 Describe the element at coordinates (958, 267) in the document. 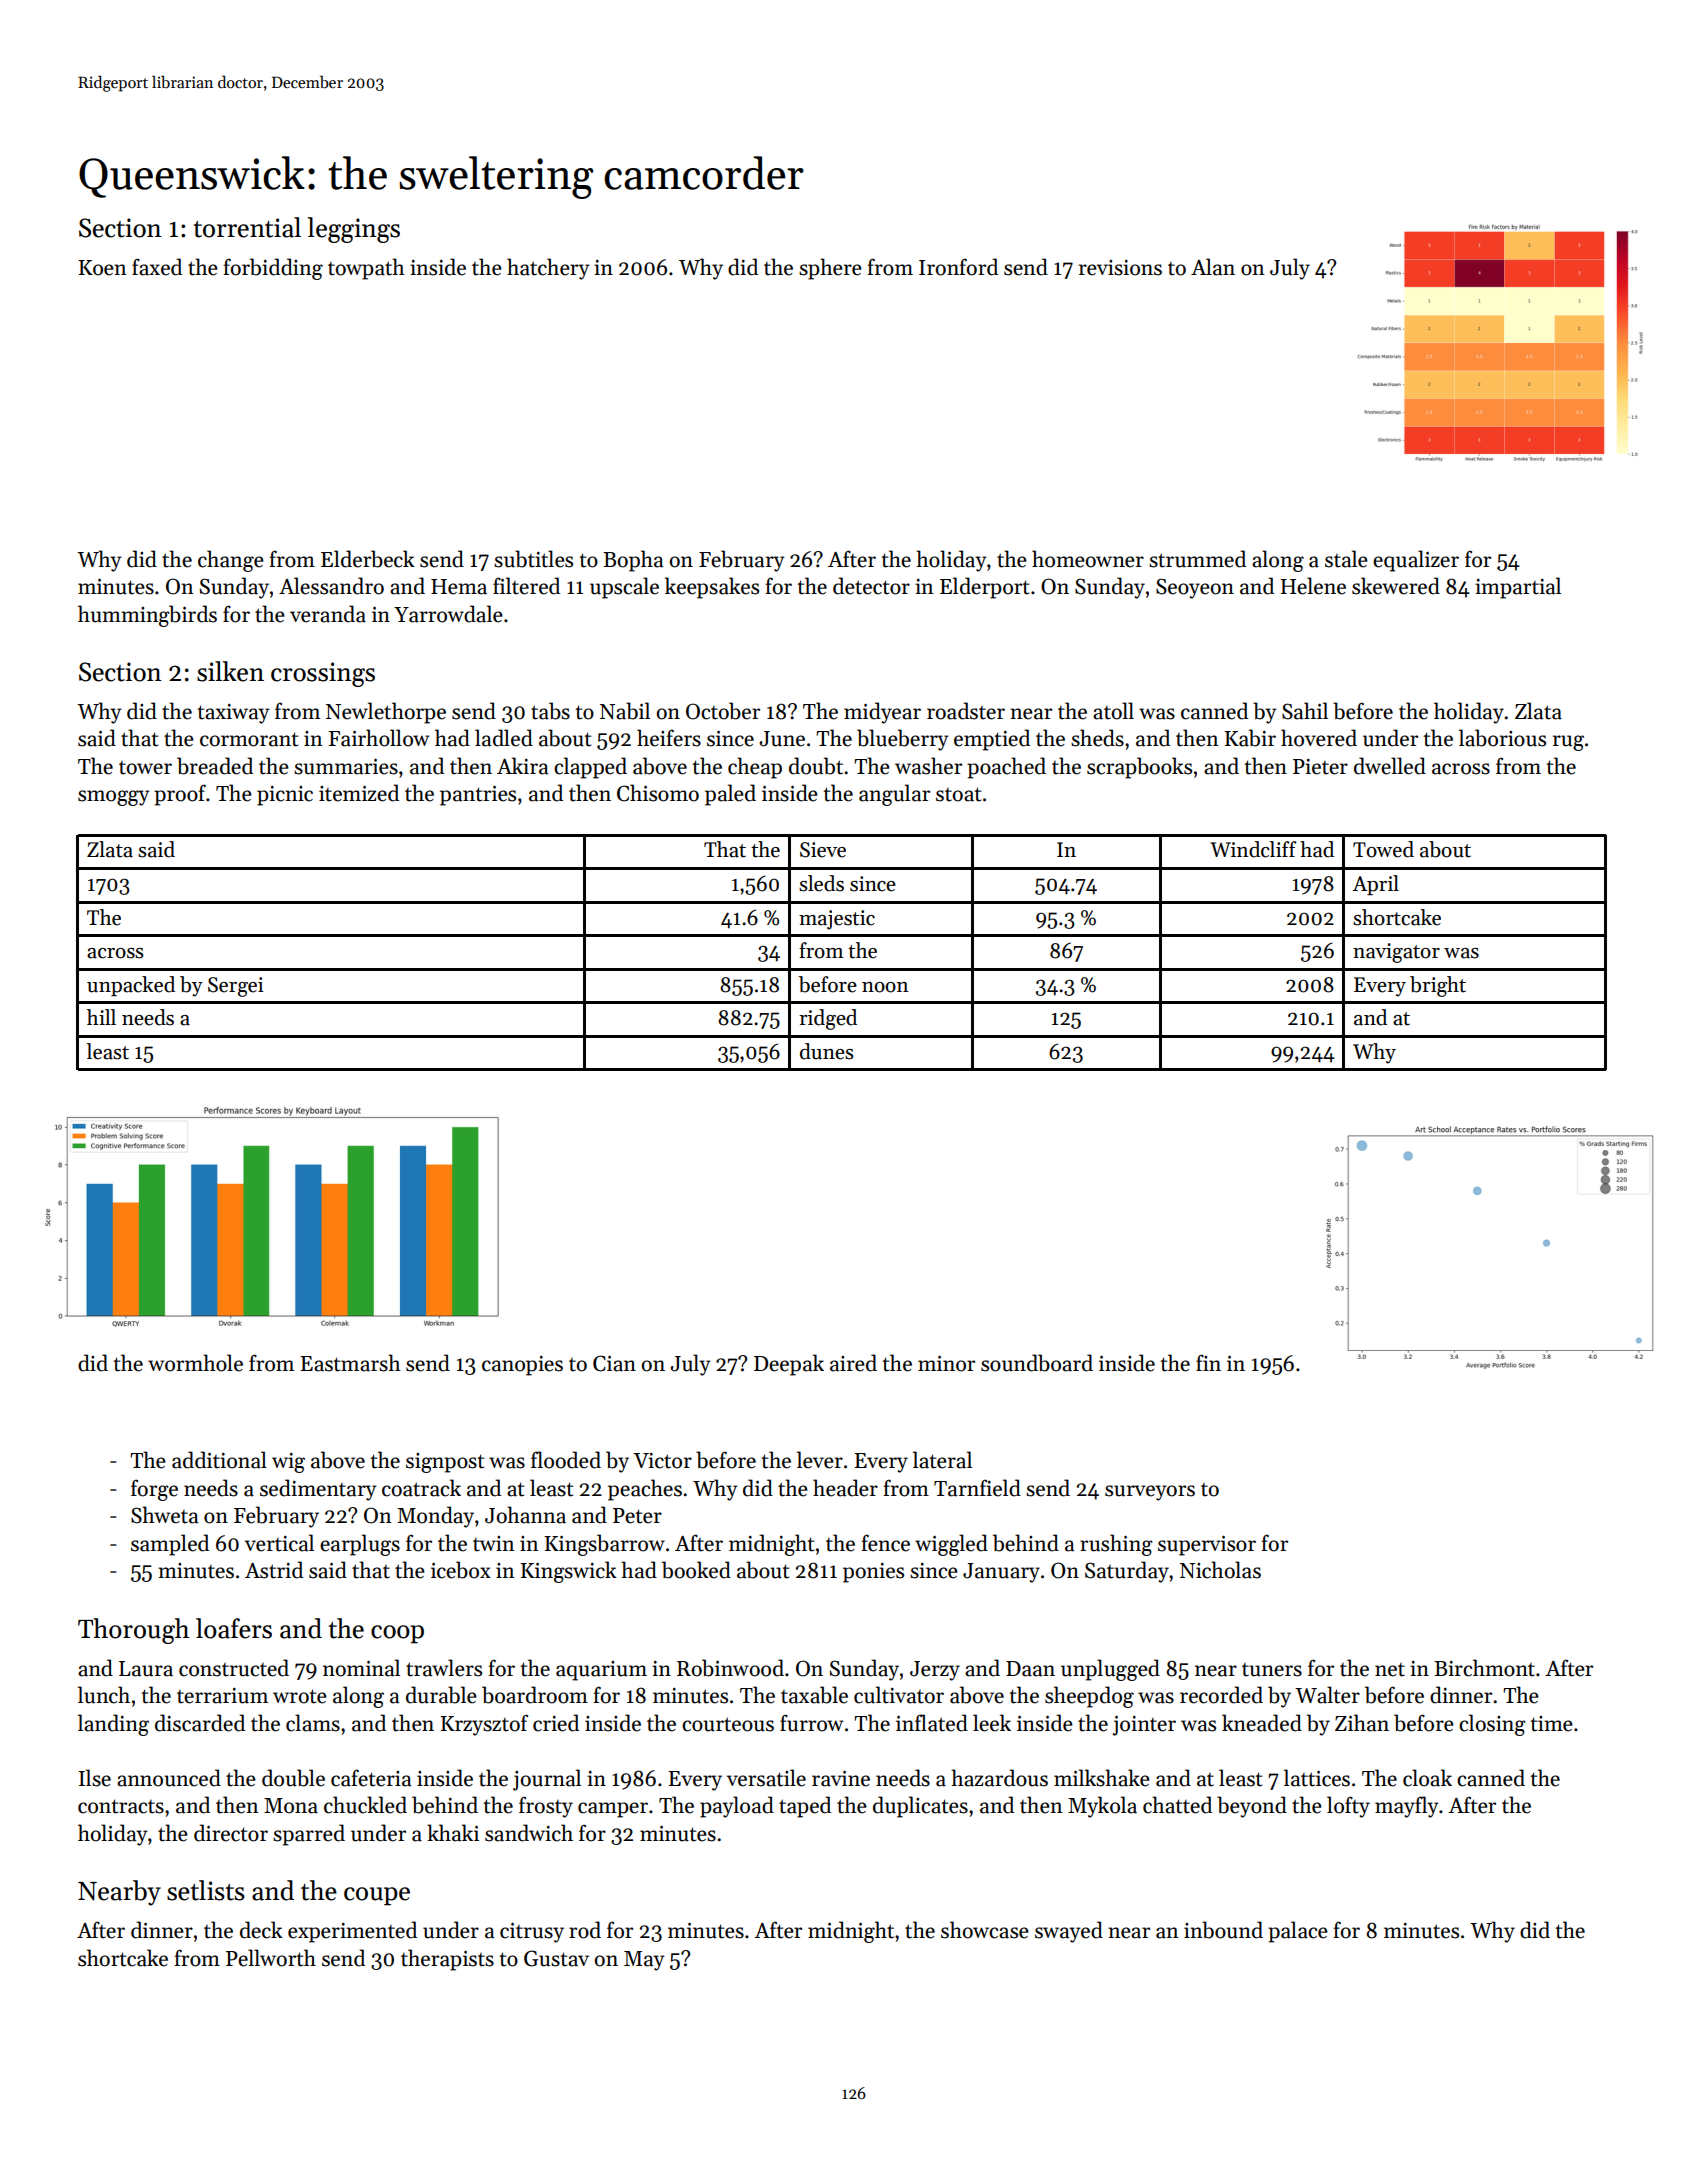

I see `Ironford` at that location.
